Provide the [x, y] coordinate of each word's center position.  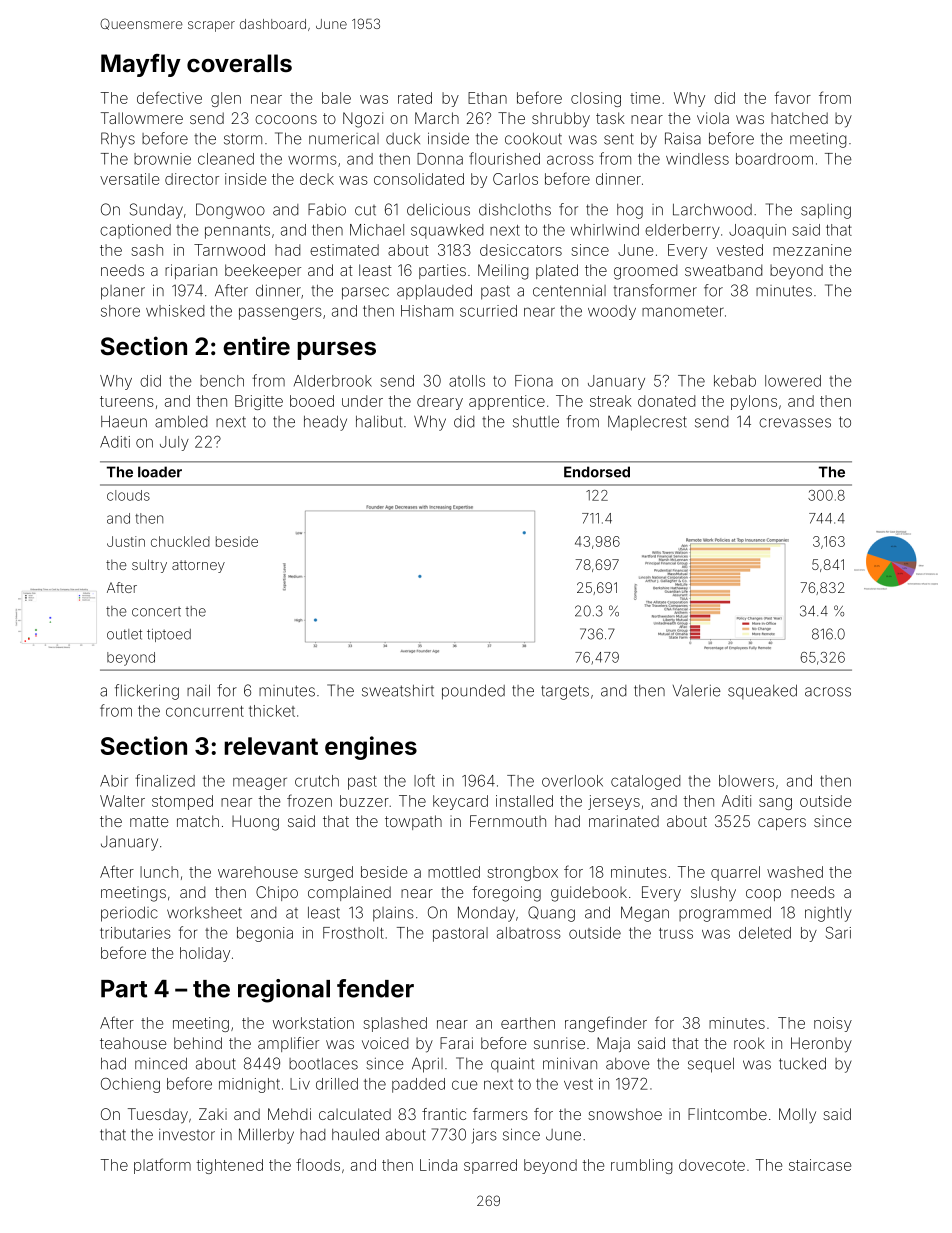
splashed [395, 1024]
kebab [735, 381]
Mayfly [141, 65]
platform [162, 1166]
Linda [438, 1165]
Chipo [277, 893]
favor [792, 97]
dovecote [712, 1165]
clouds [128, 495]
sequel [711, 1065]
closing [596, 99]
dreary [440, 402]
